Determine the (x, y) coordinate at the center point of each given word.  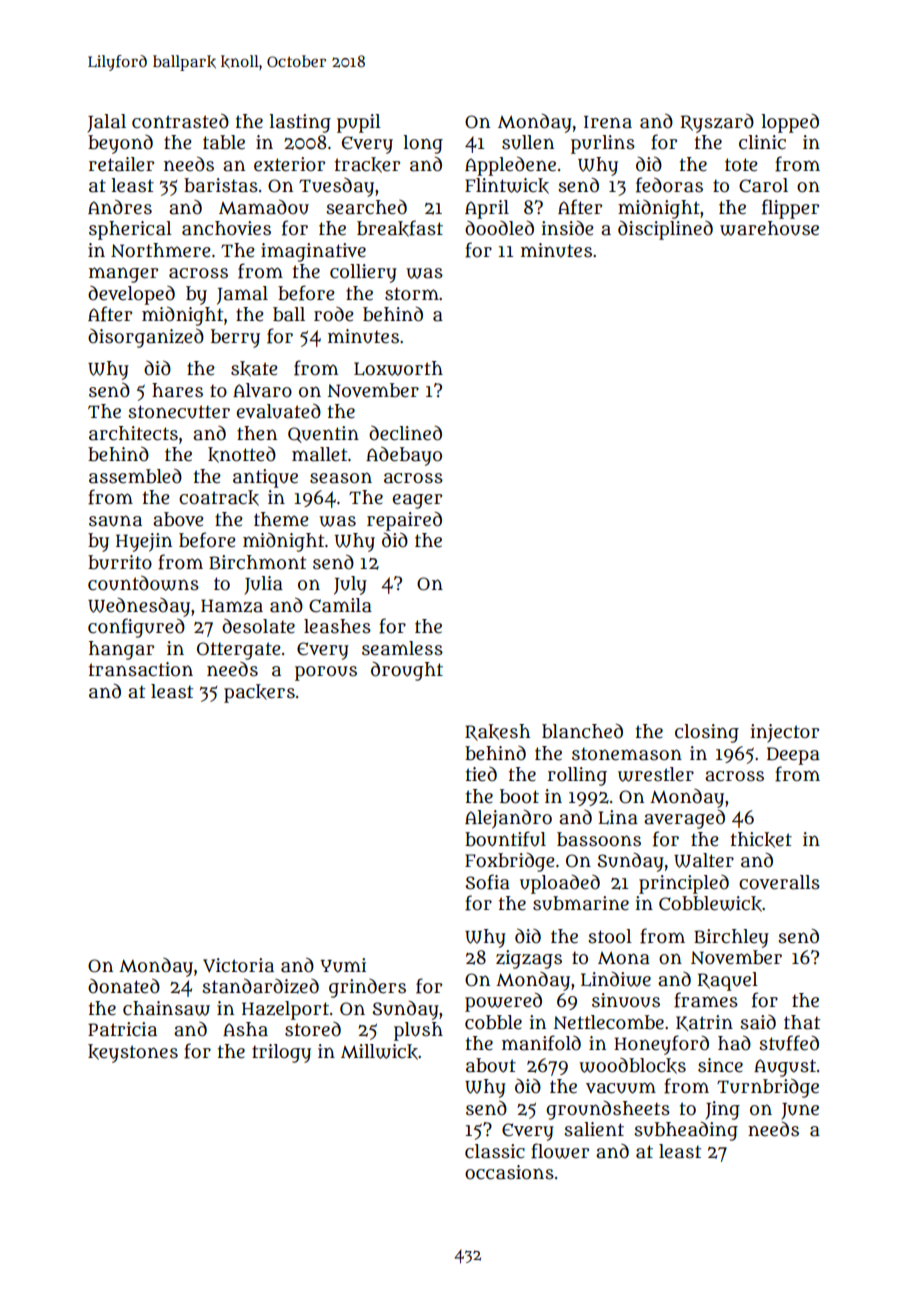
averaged (684, 819)
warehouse (769, 228)
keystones (133, 1053)
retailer (121, 164)
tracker (367, 165)
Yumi (343, 965)
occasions (509, 1172)
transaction (141, 669)
